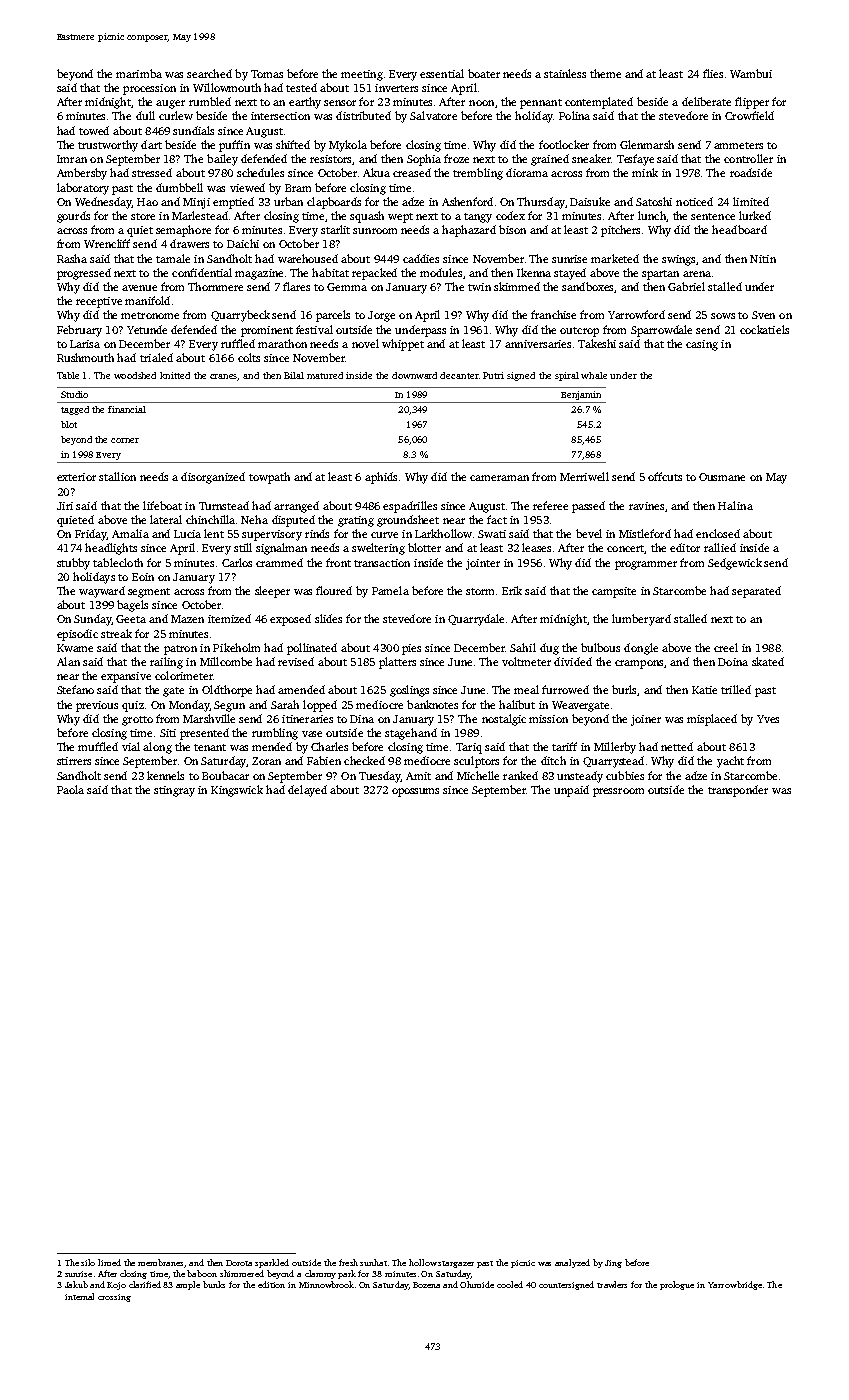  I want to click on Dorota, so click(239, 1263).
